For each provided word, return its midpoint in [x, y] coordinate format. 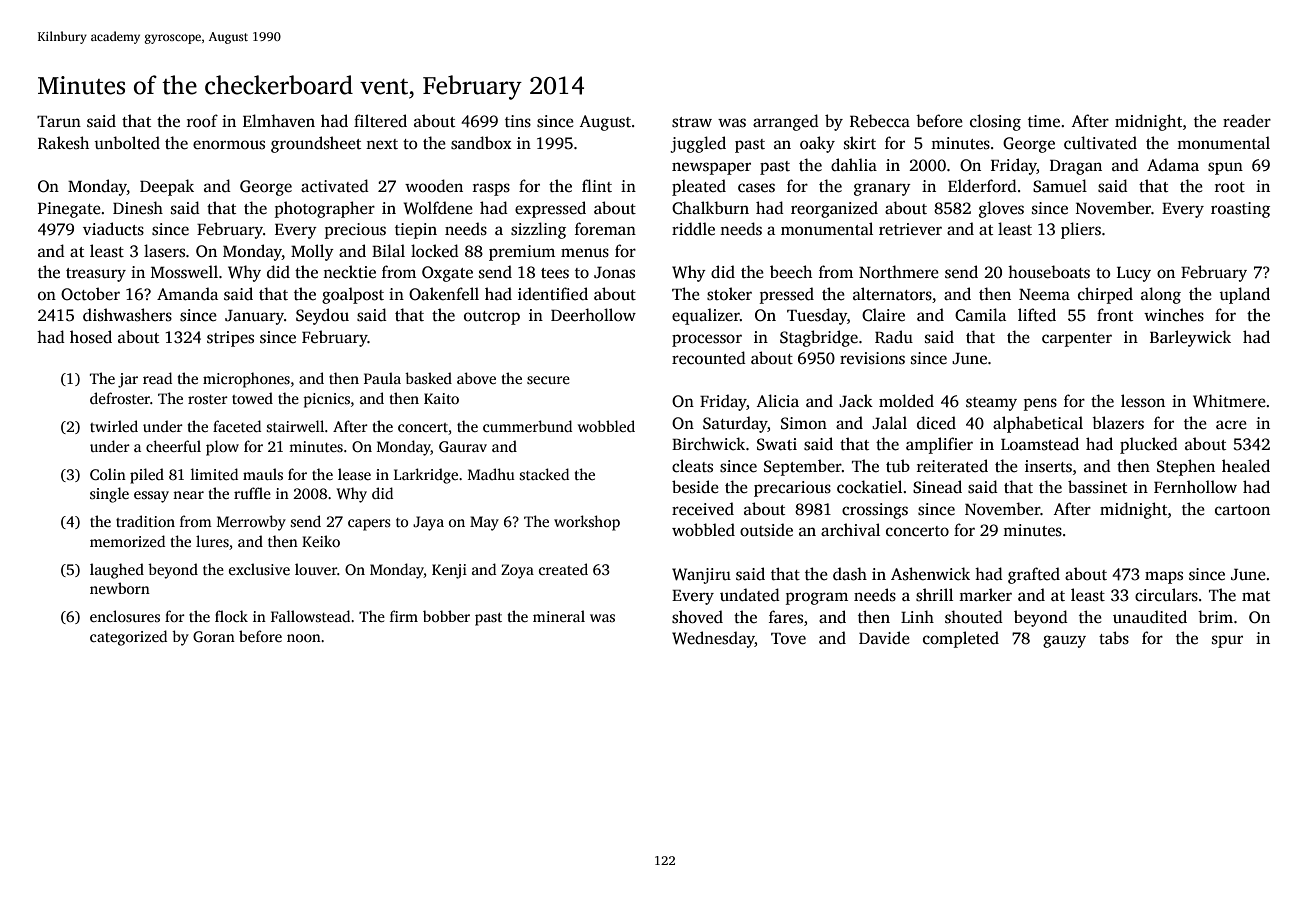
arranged [786, 122]
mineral [559, 616]
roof [202, 120]
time [1044, 121]
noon [304, 638]
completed [961, 639]
